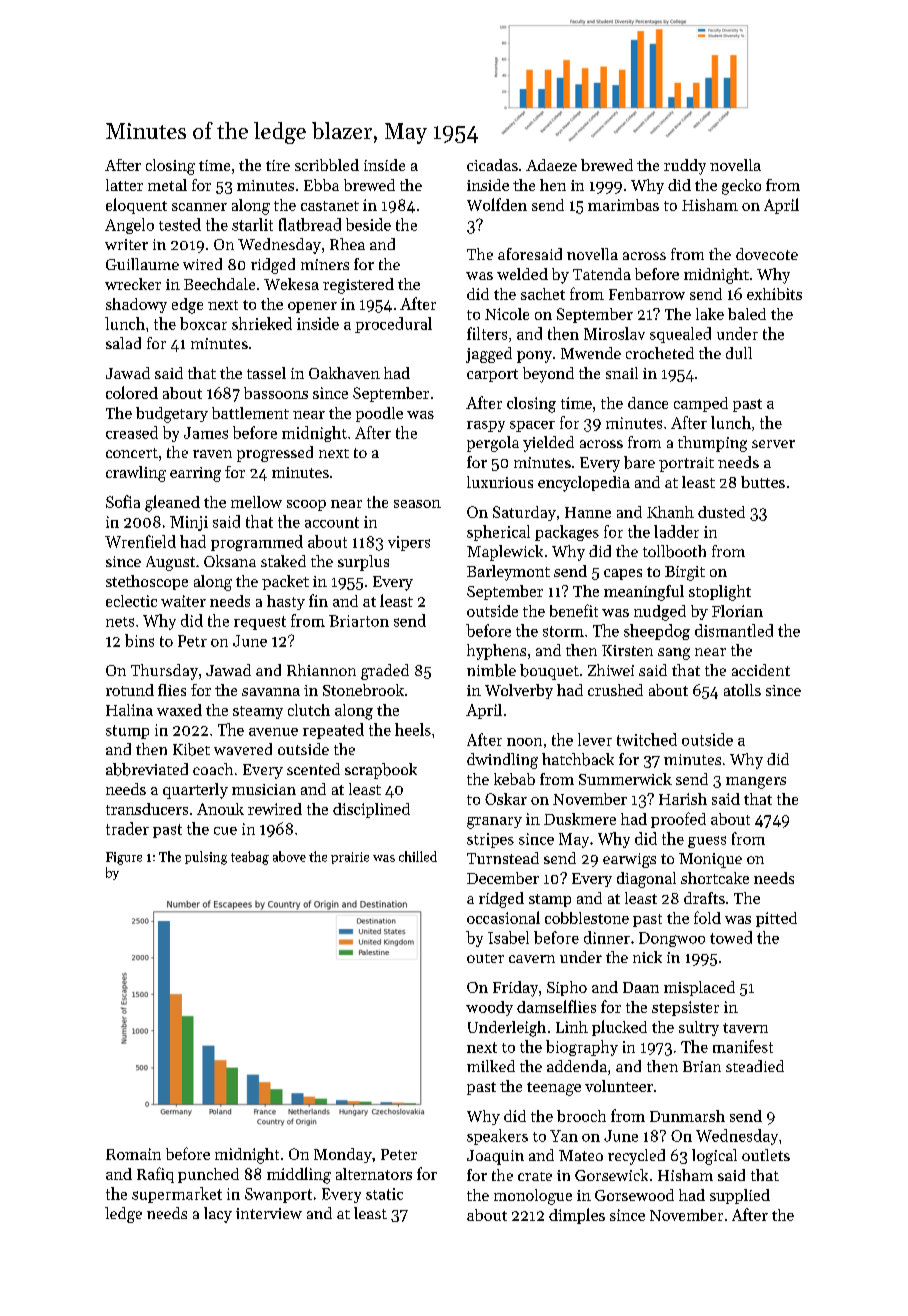 Image resolution: width=908 pixels, height=1316 pixels. I want to click on above, so click(289, 856).
